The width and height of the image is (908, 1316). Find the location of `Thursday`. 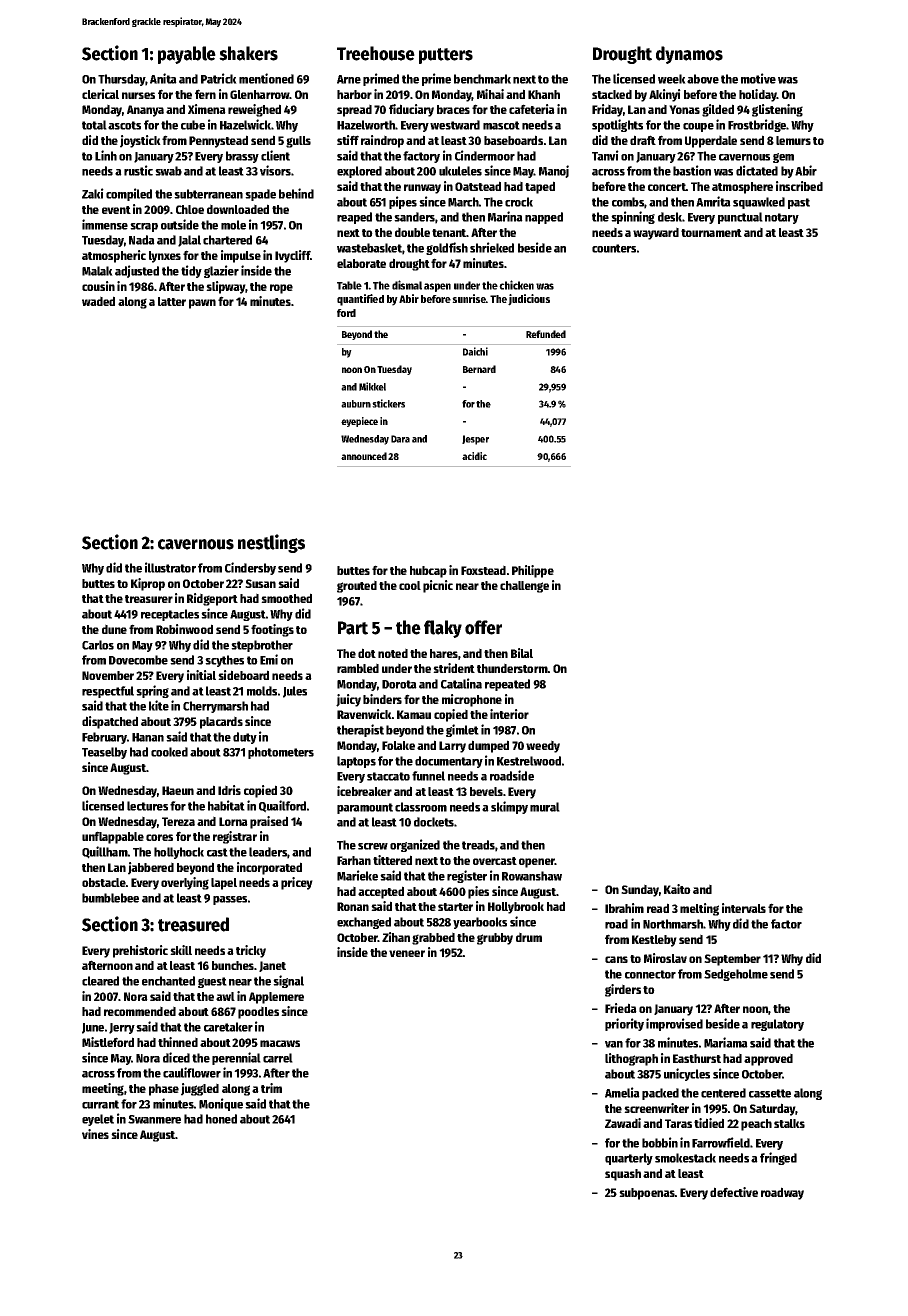

Thursday is located at coordinates (122, 80).
